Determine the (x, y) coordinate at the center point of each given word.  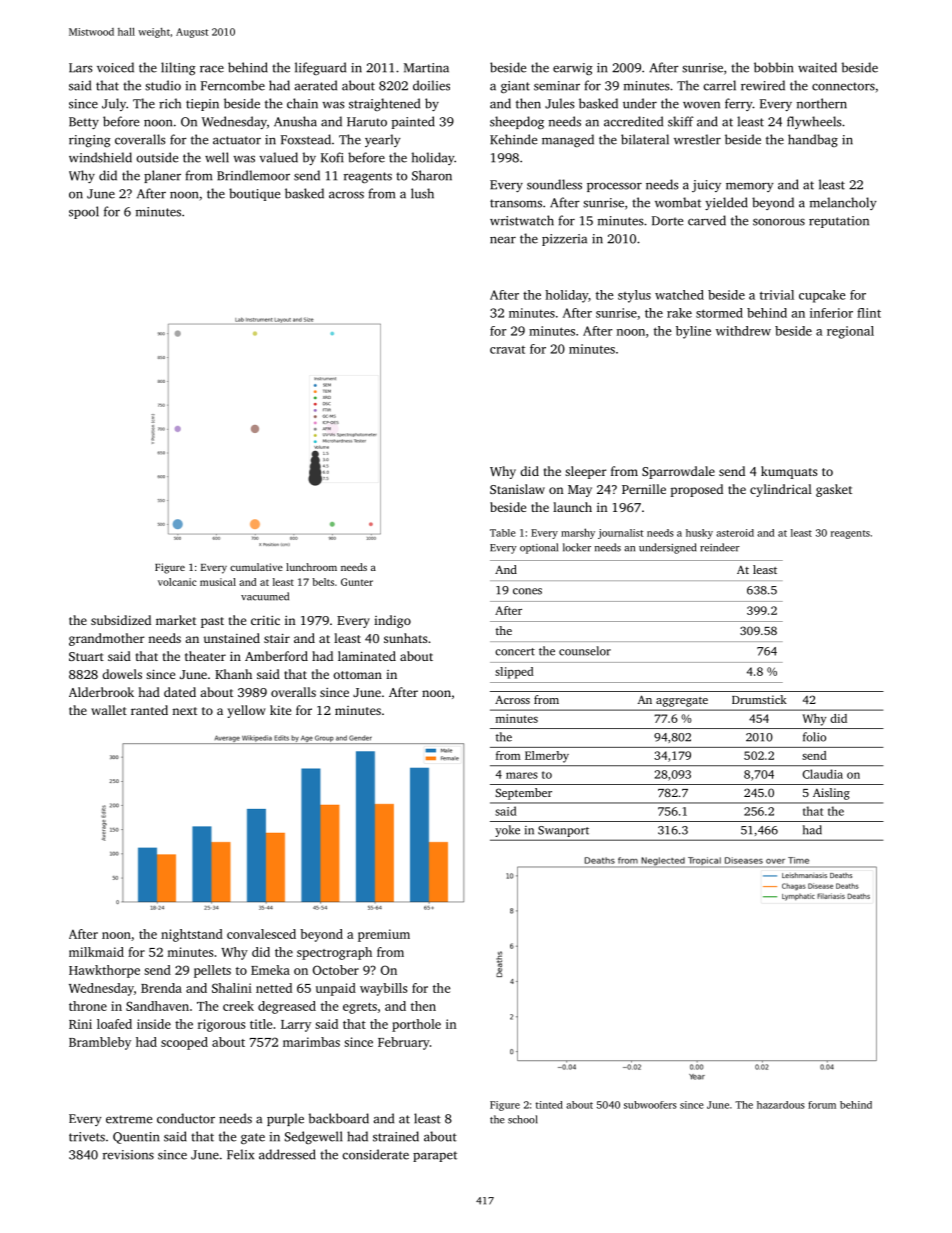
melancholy (843, 203)
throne (88, 1006)
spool (84, 212)
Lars (81, 68)
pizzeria (564, 240)
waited (817, 67)
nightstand (192, 935)
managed (568, 140)
